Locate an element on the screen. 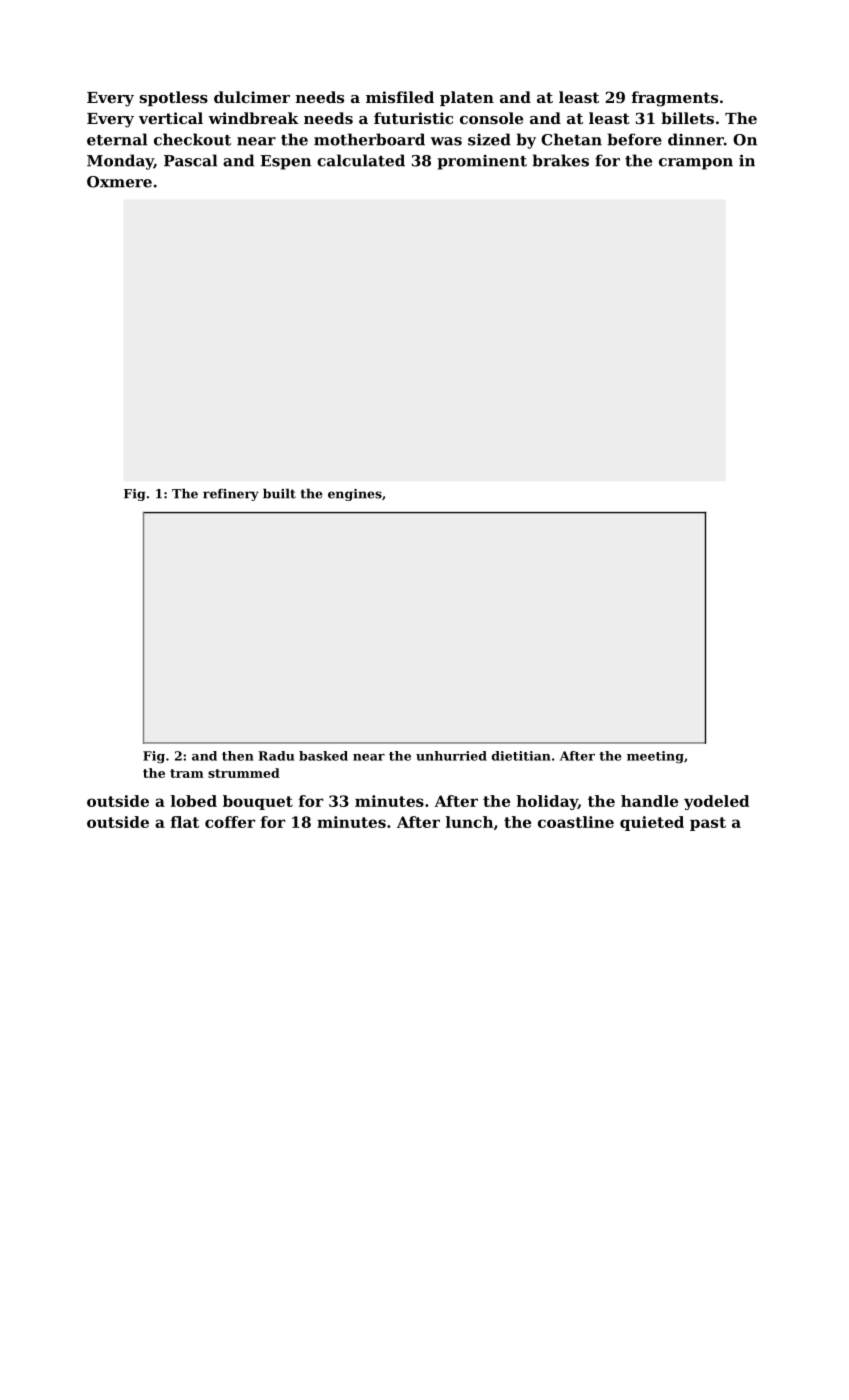  flat is located at coordinates (185, 822).
